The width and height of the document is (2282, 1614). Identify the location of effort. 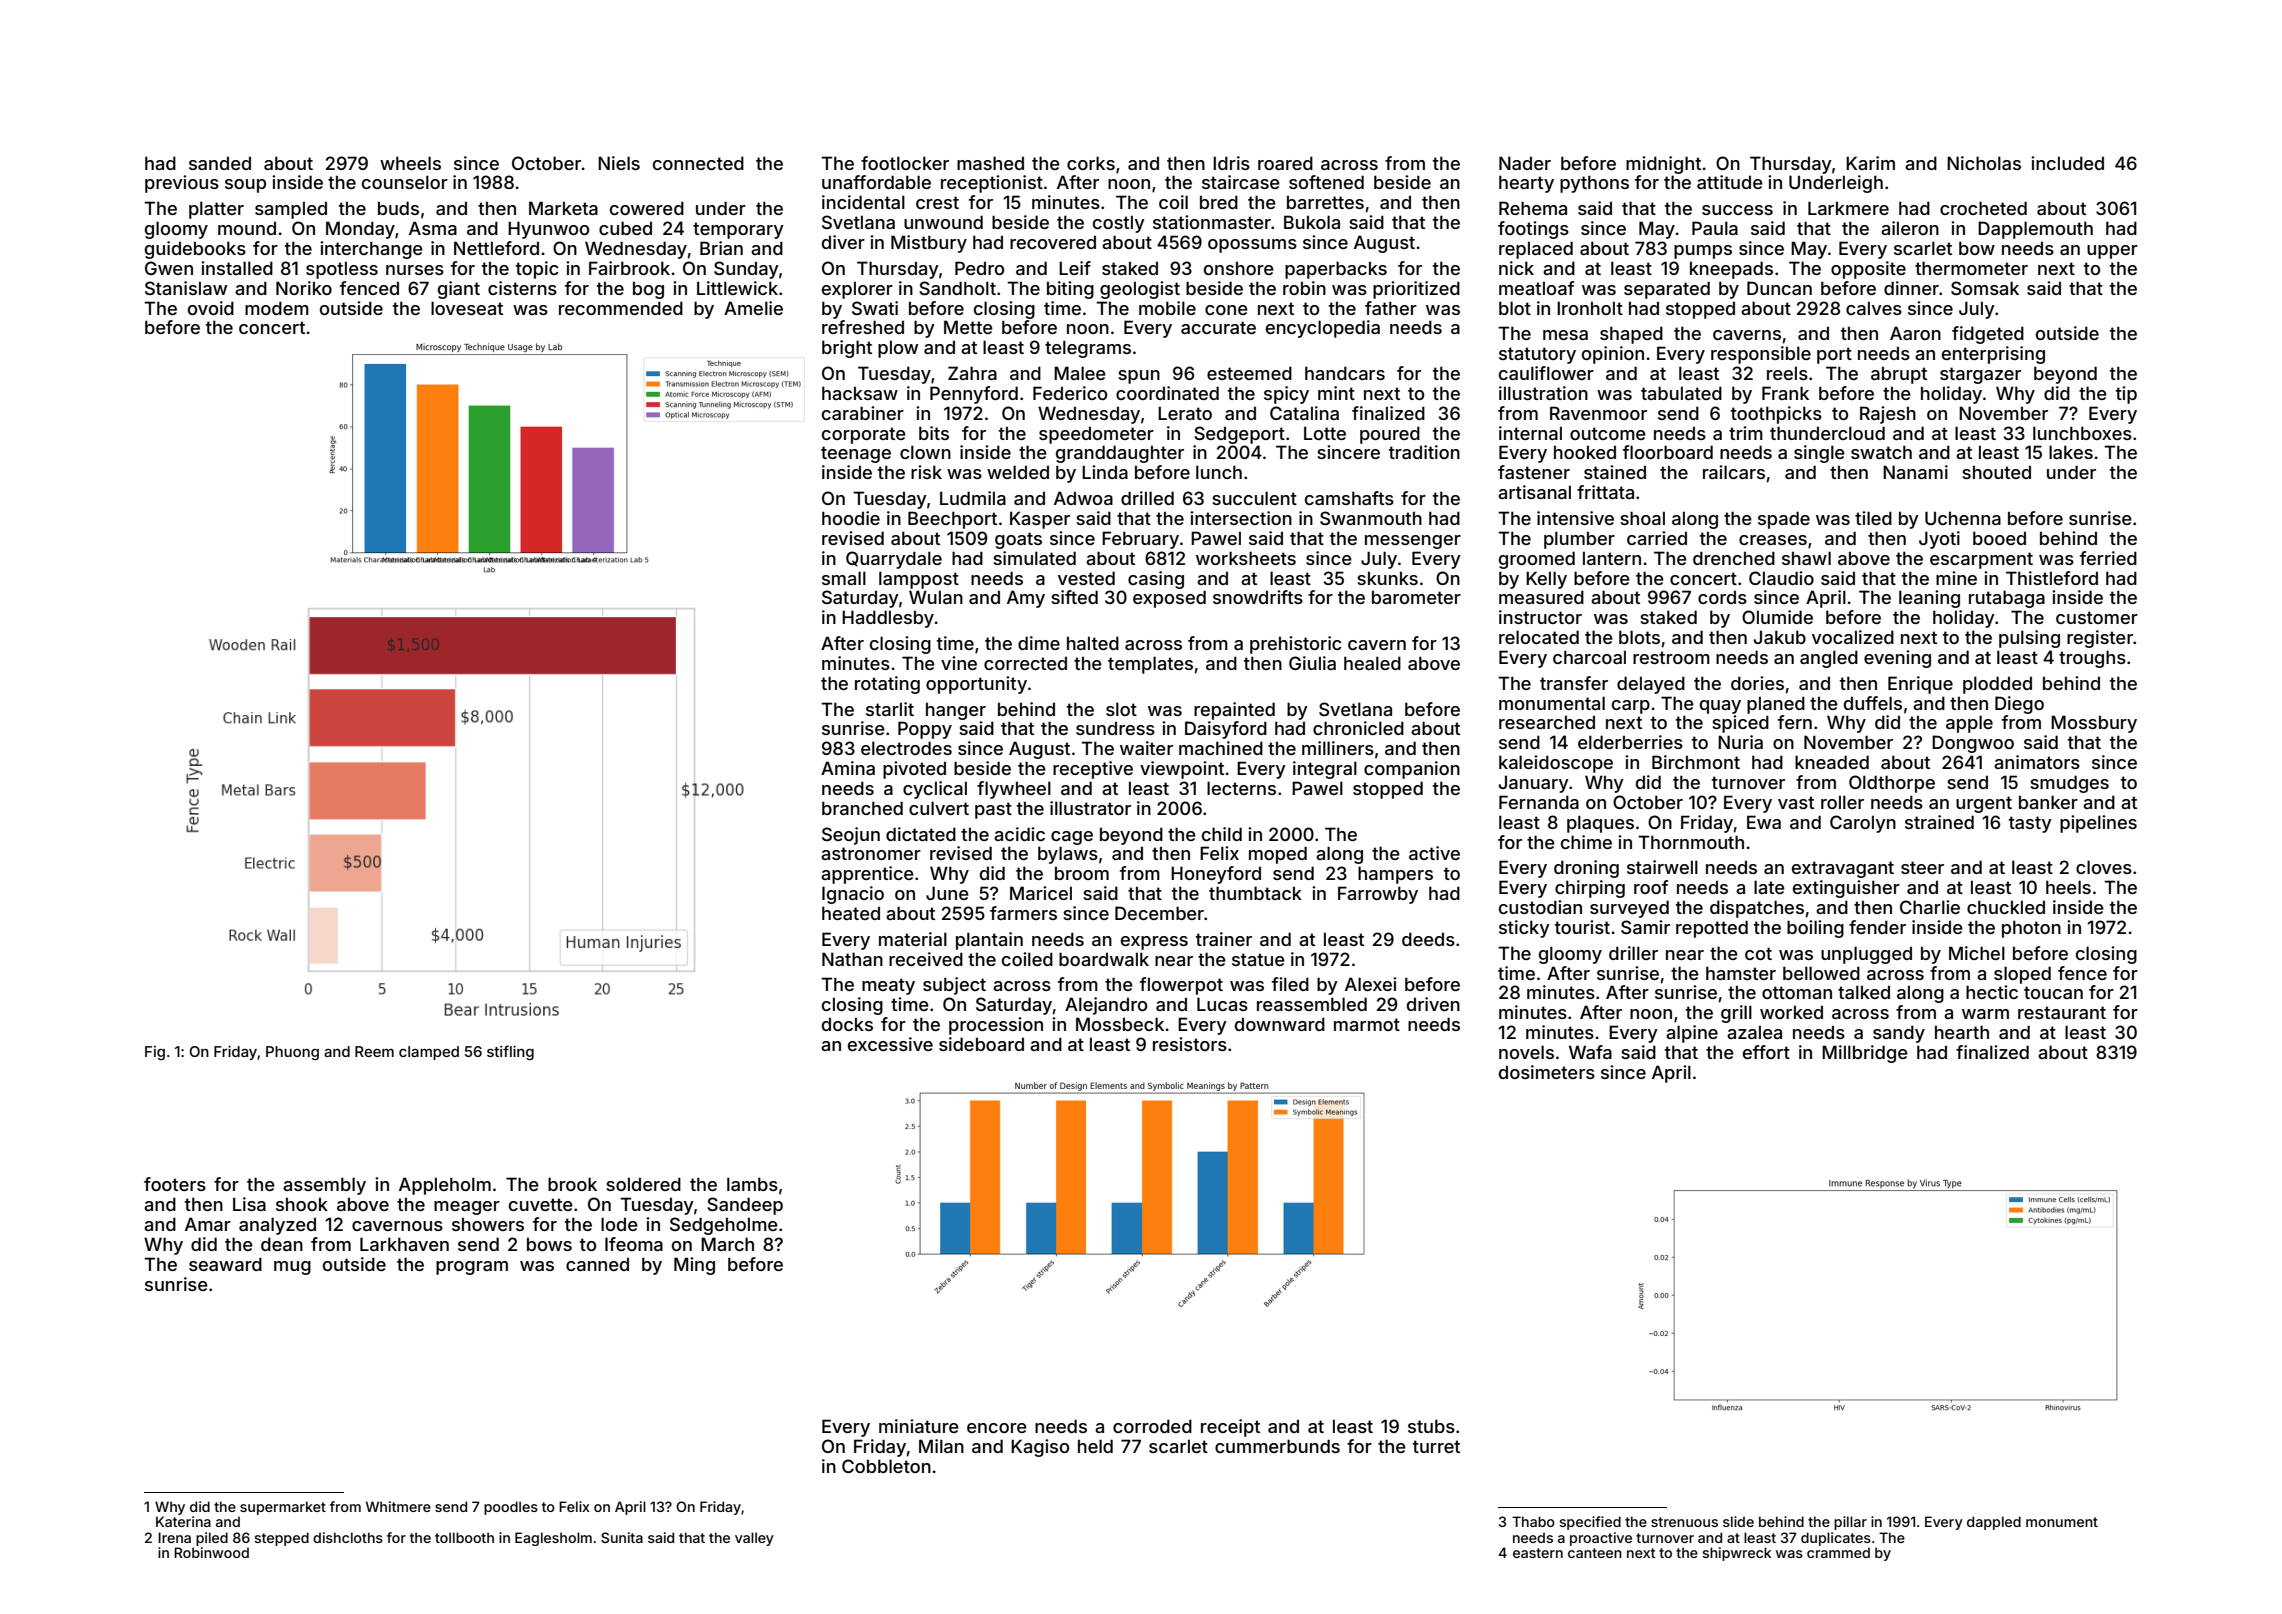
(1766, 1052).
